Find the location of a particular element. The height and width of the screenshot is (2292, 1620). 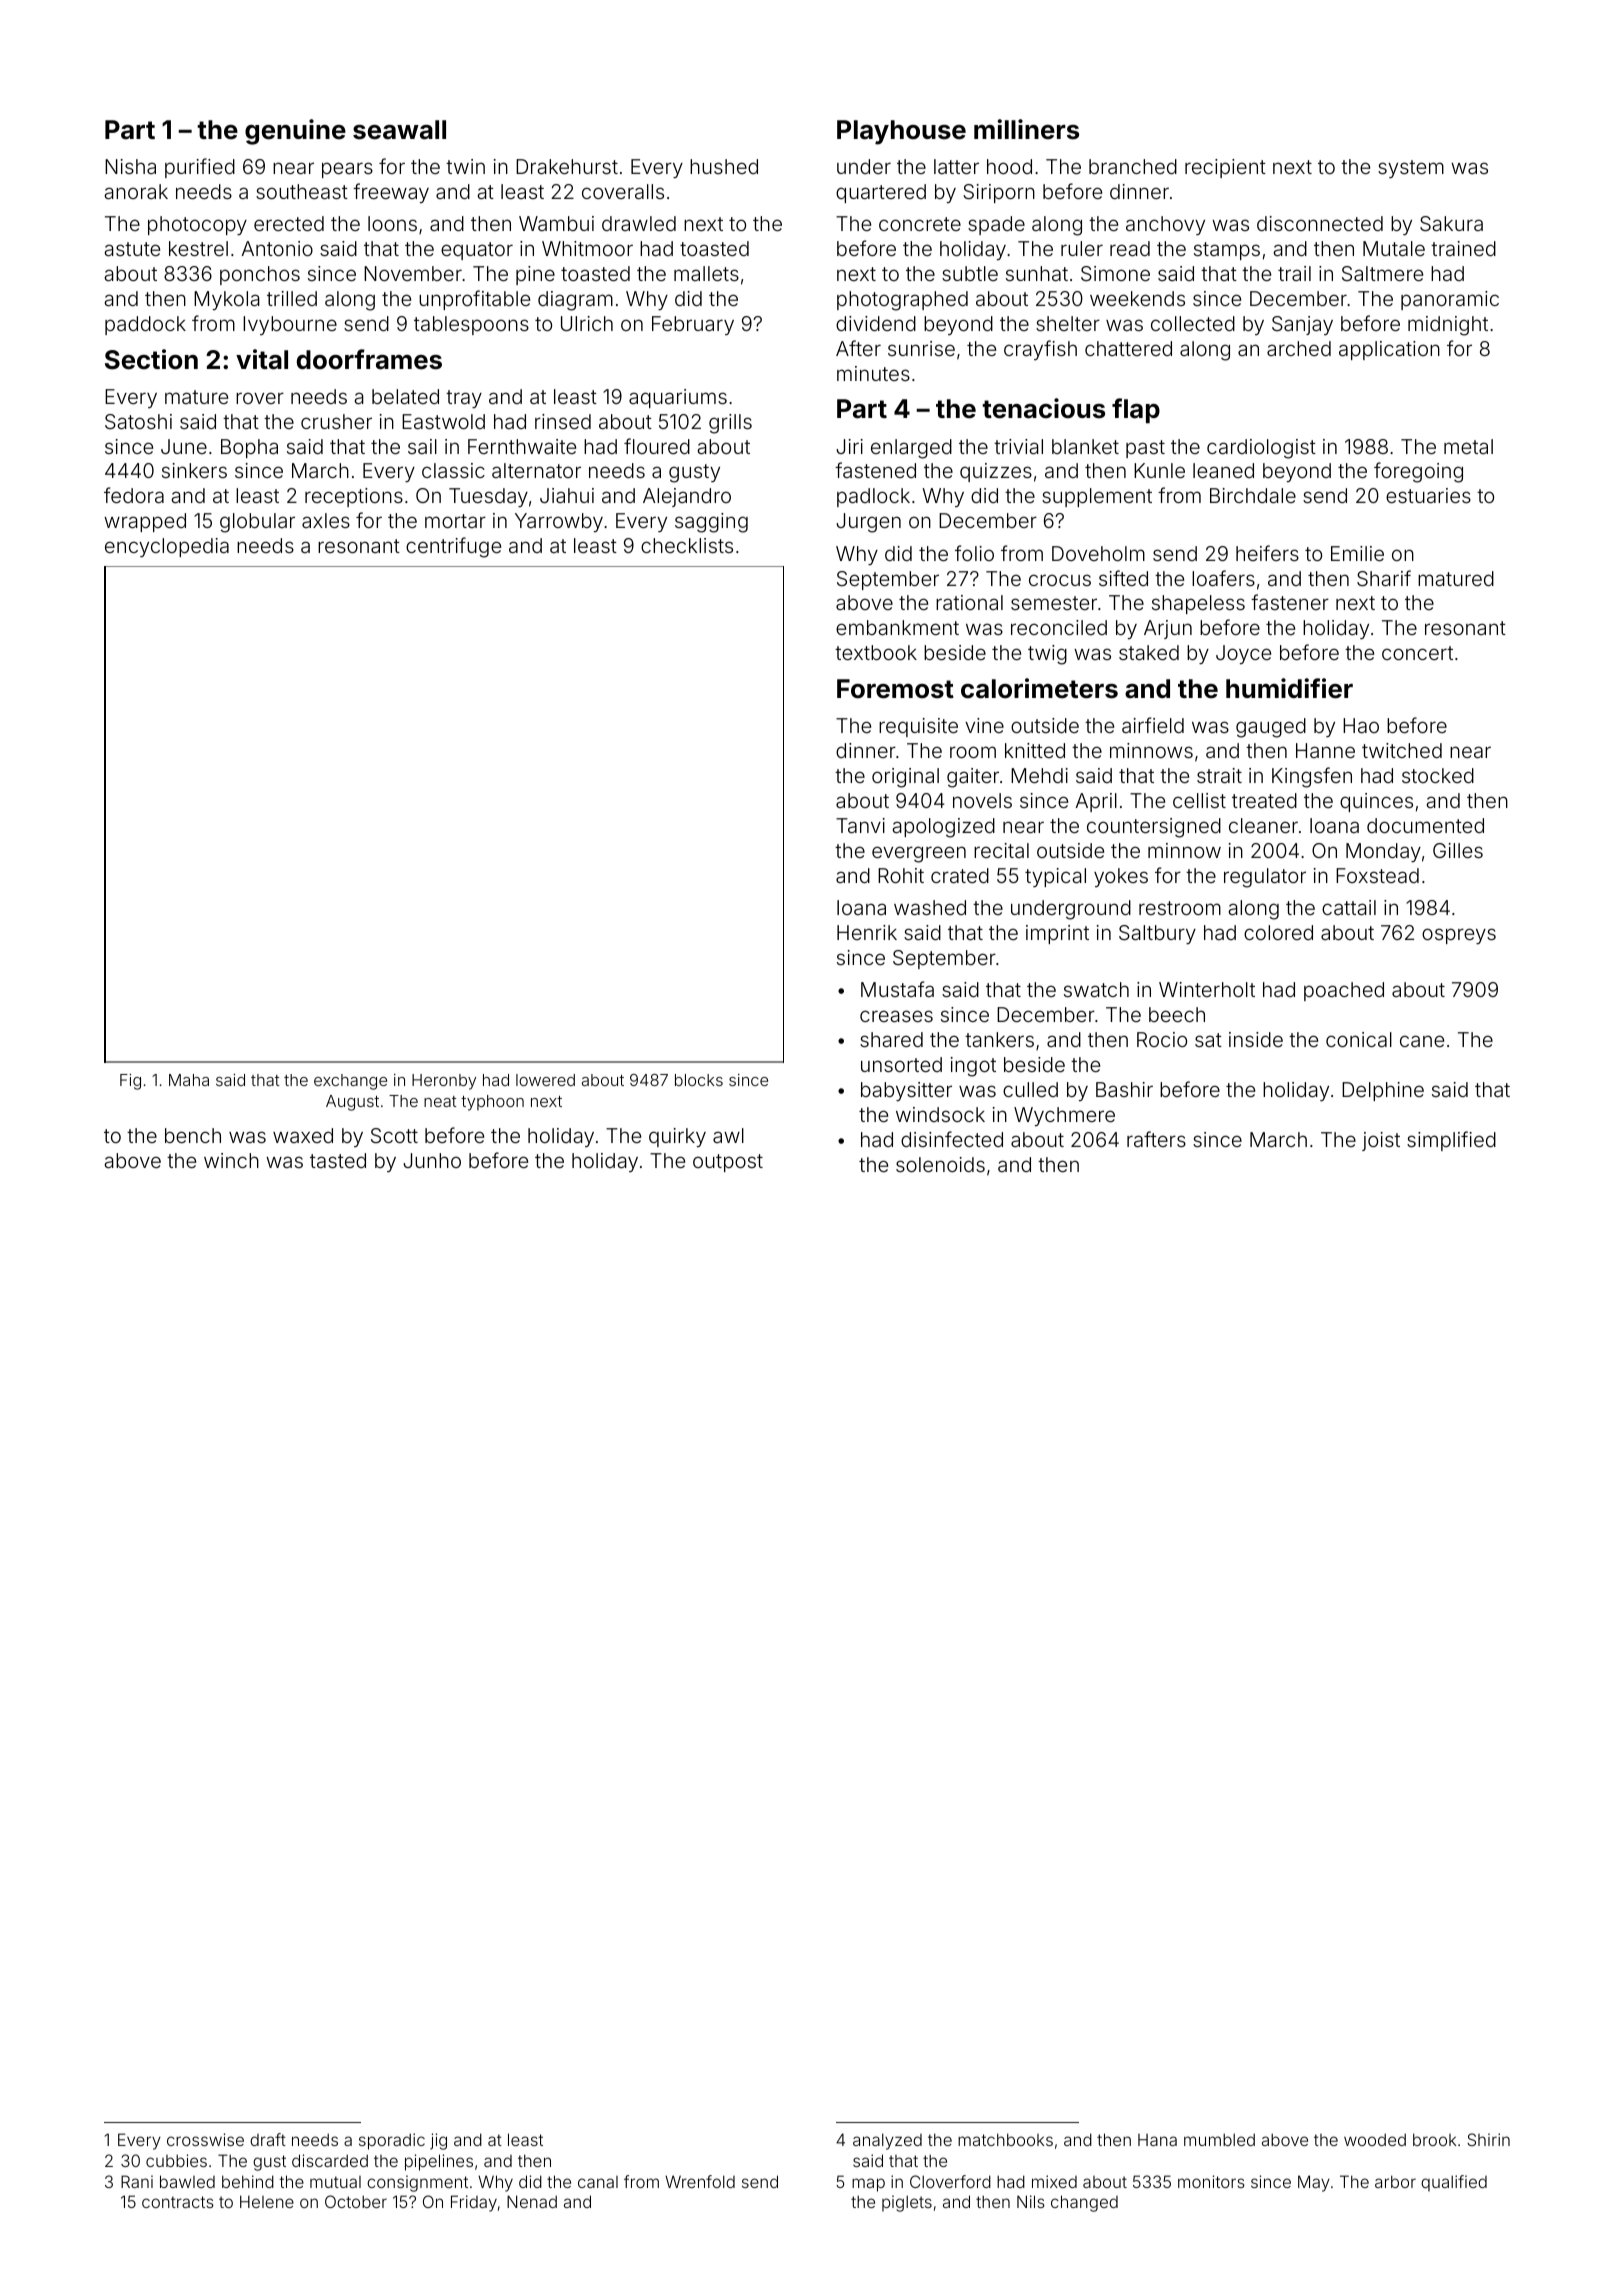

tasted is located at coordinates (338, 1160).
